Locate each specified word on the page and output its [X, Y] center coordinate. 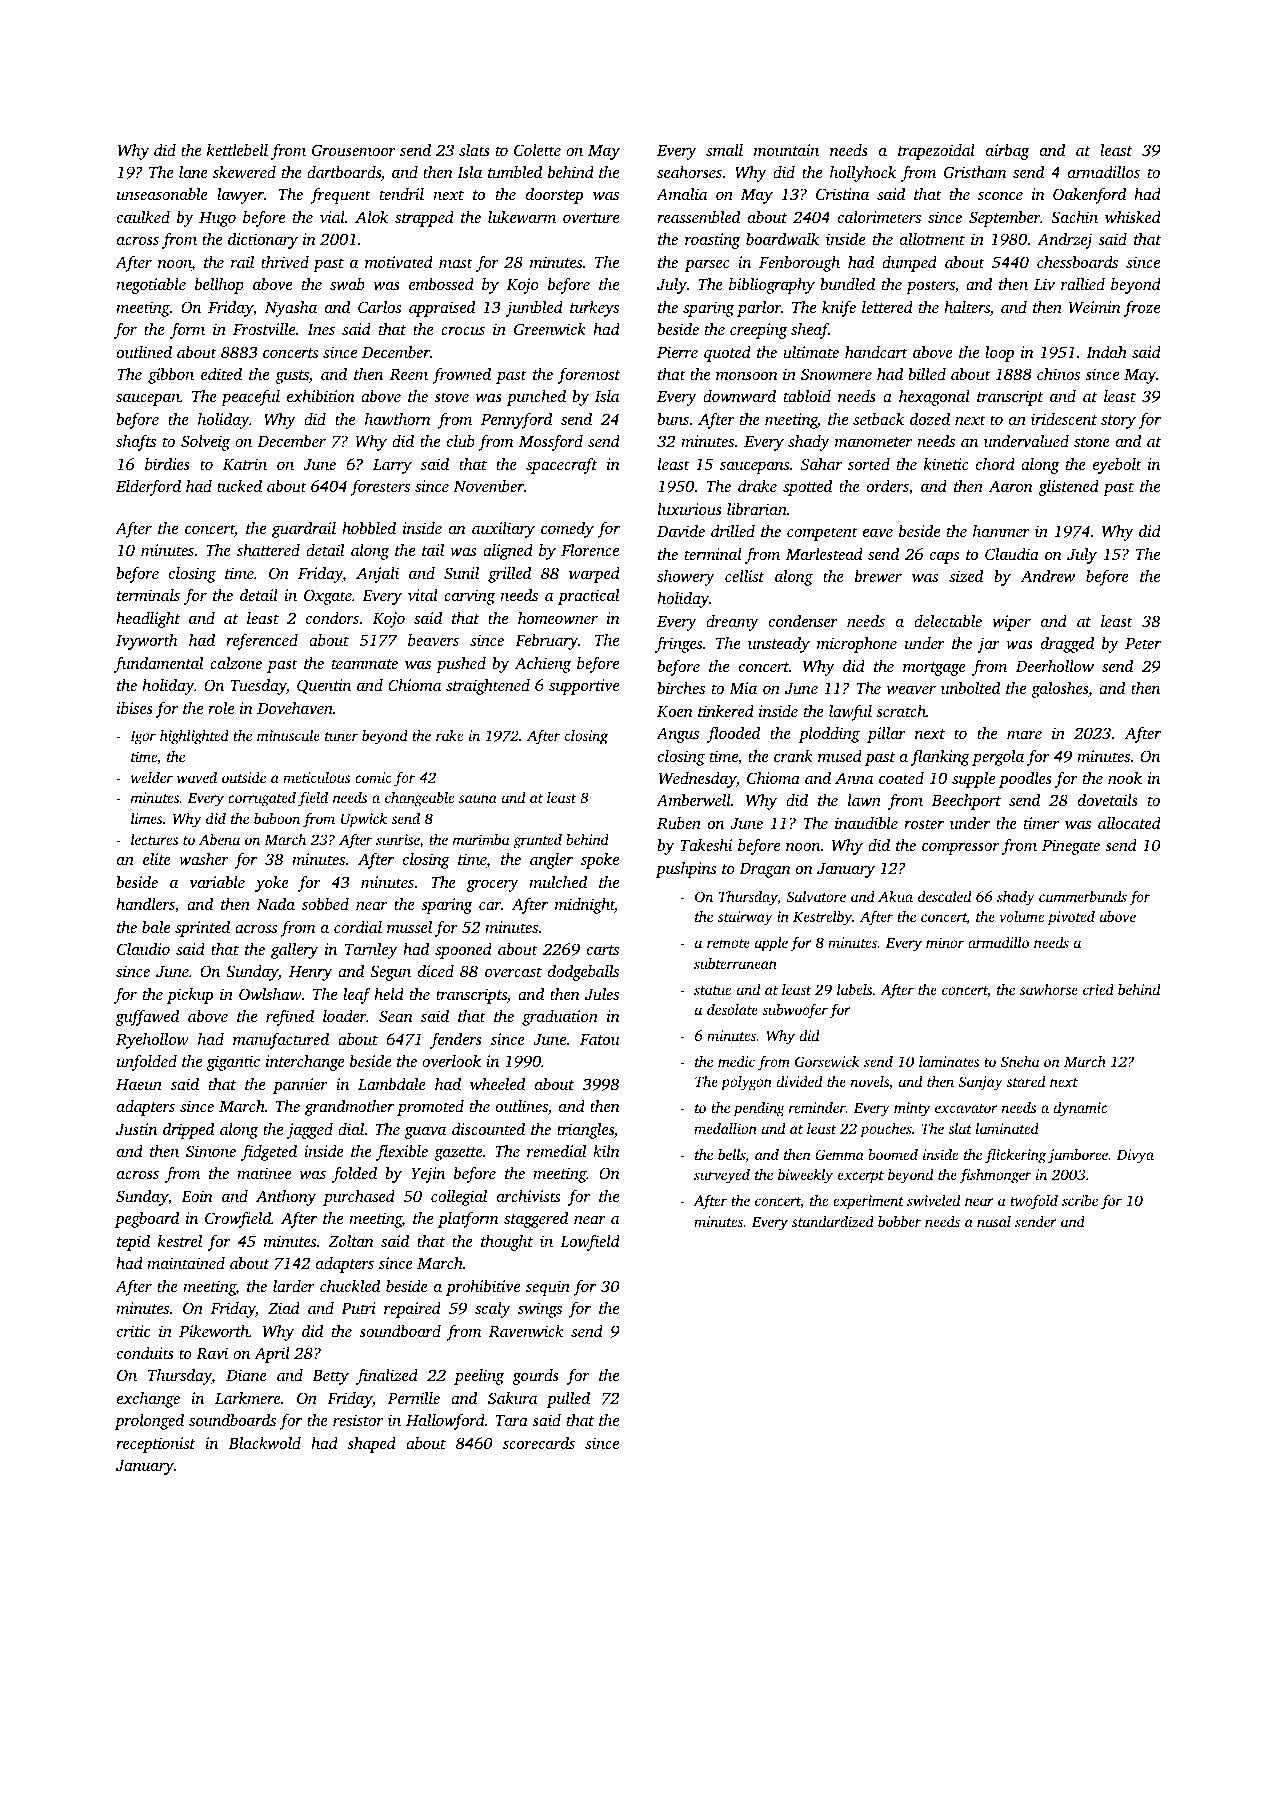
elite [157, 859]
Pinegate [1071, 847]
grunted [537, 841]
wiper [1011, 623]
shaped [371, 1445]
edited [221, 374]
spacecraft [561, 466]
